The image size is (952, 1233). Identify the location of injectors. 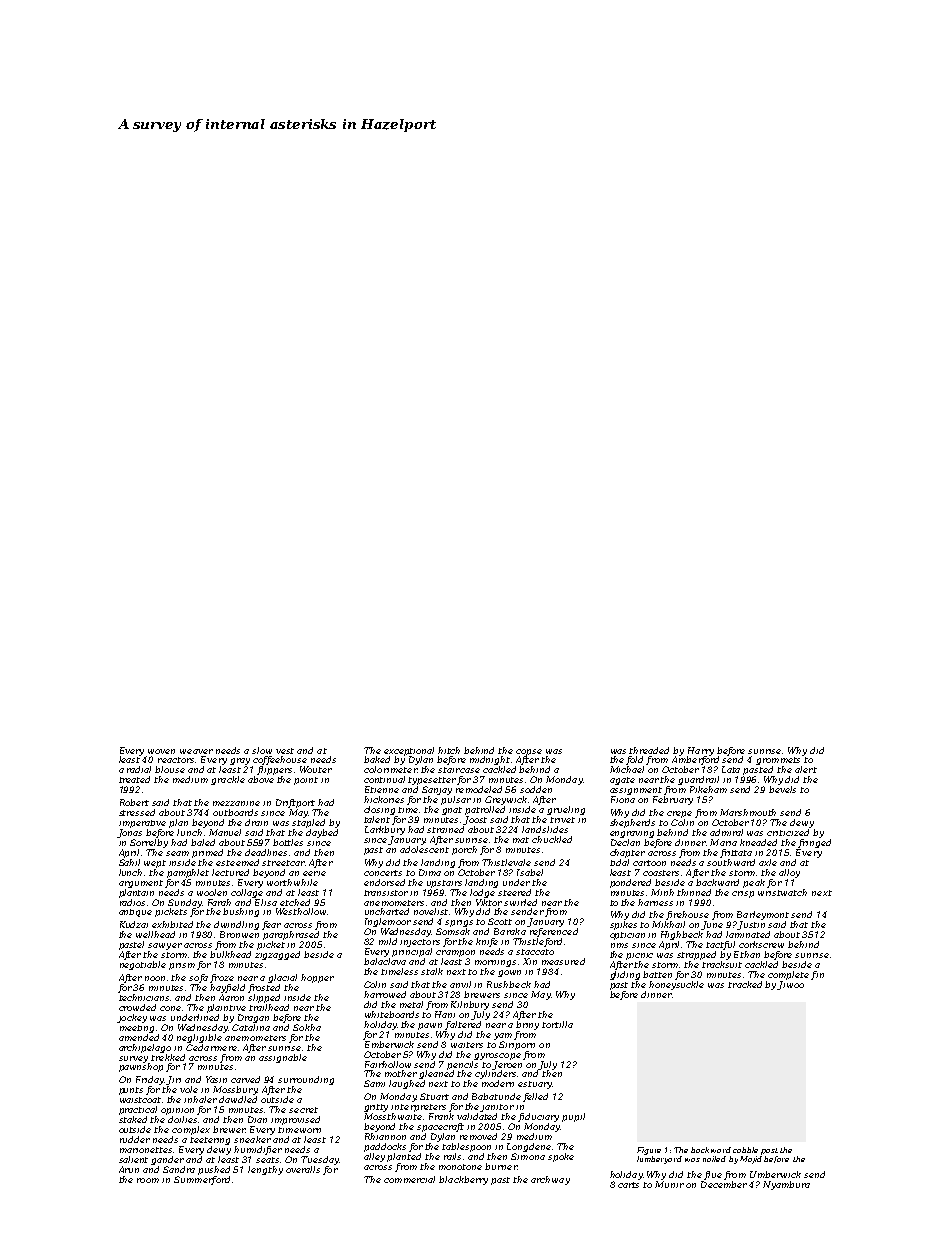
(420, 943).
